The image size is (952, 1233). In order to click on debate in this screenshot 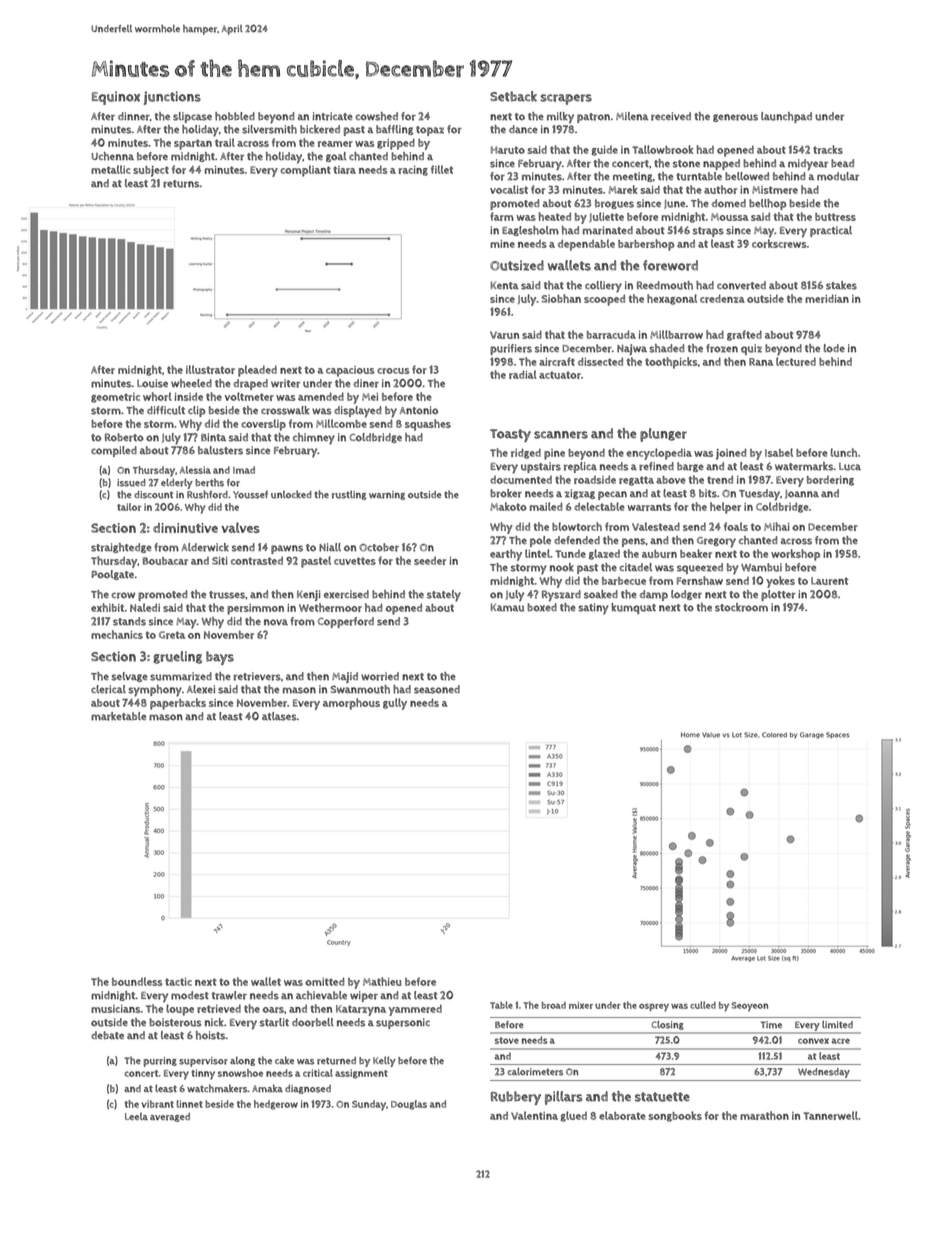, I will do `click(107, 1035)`.
